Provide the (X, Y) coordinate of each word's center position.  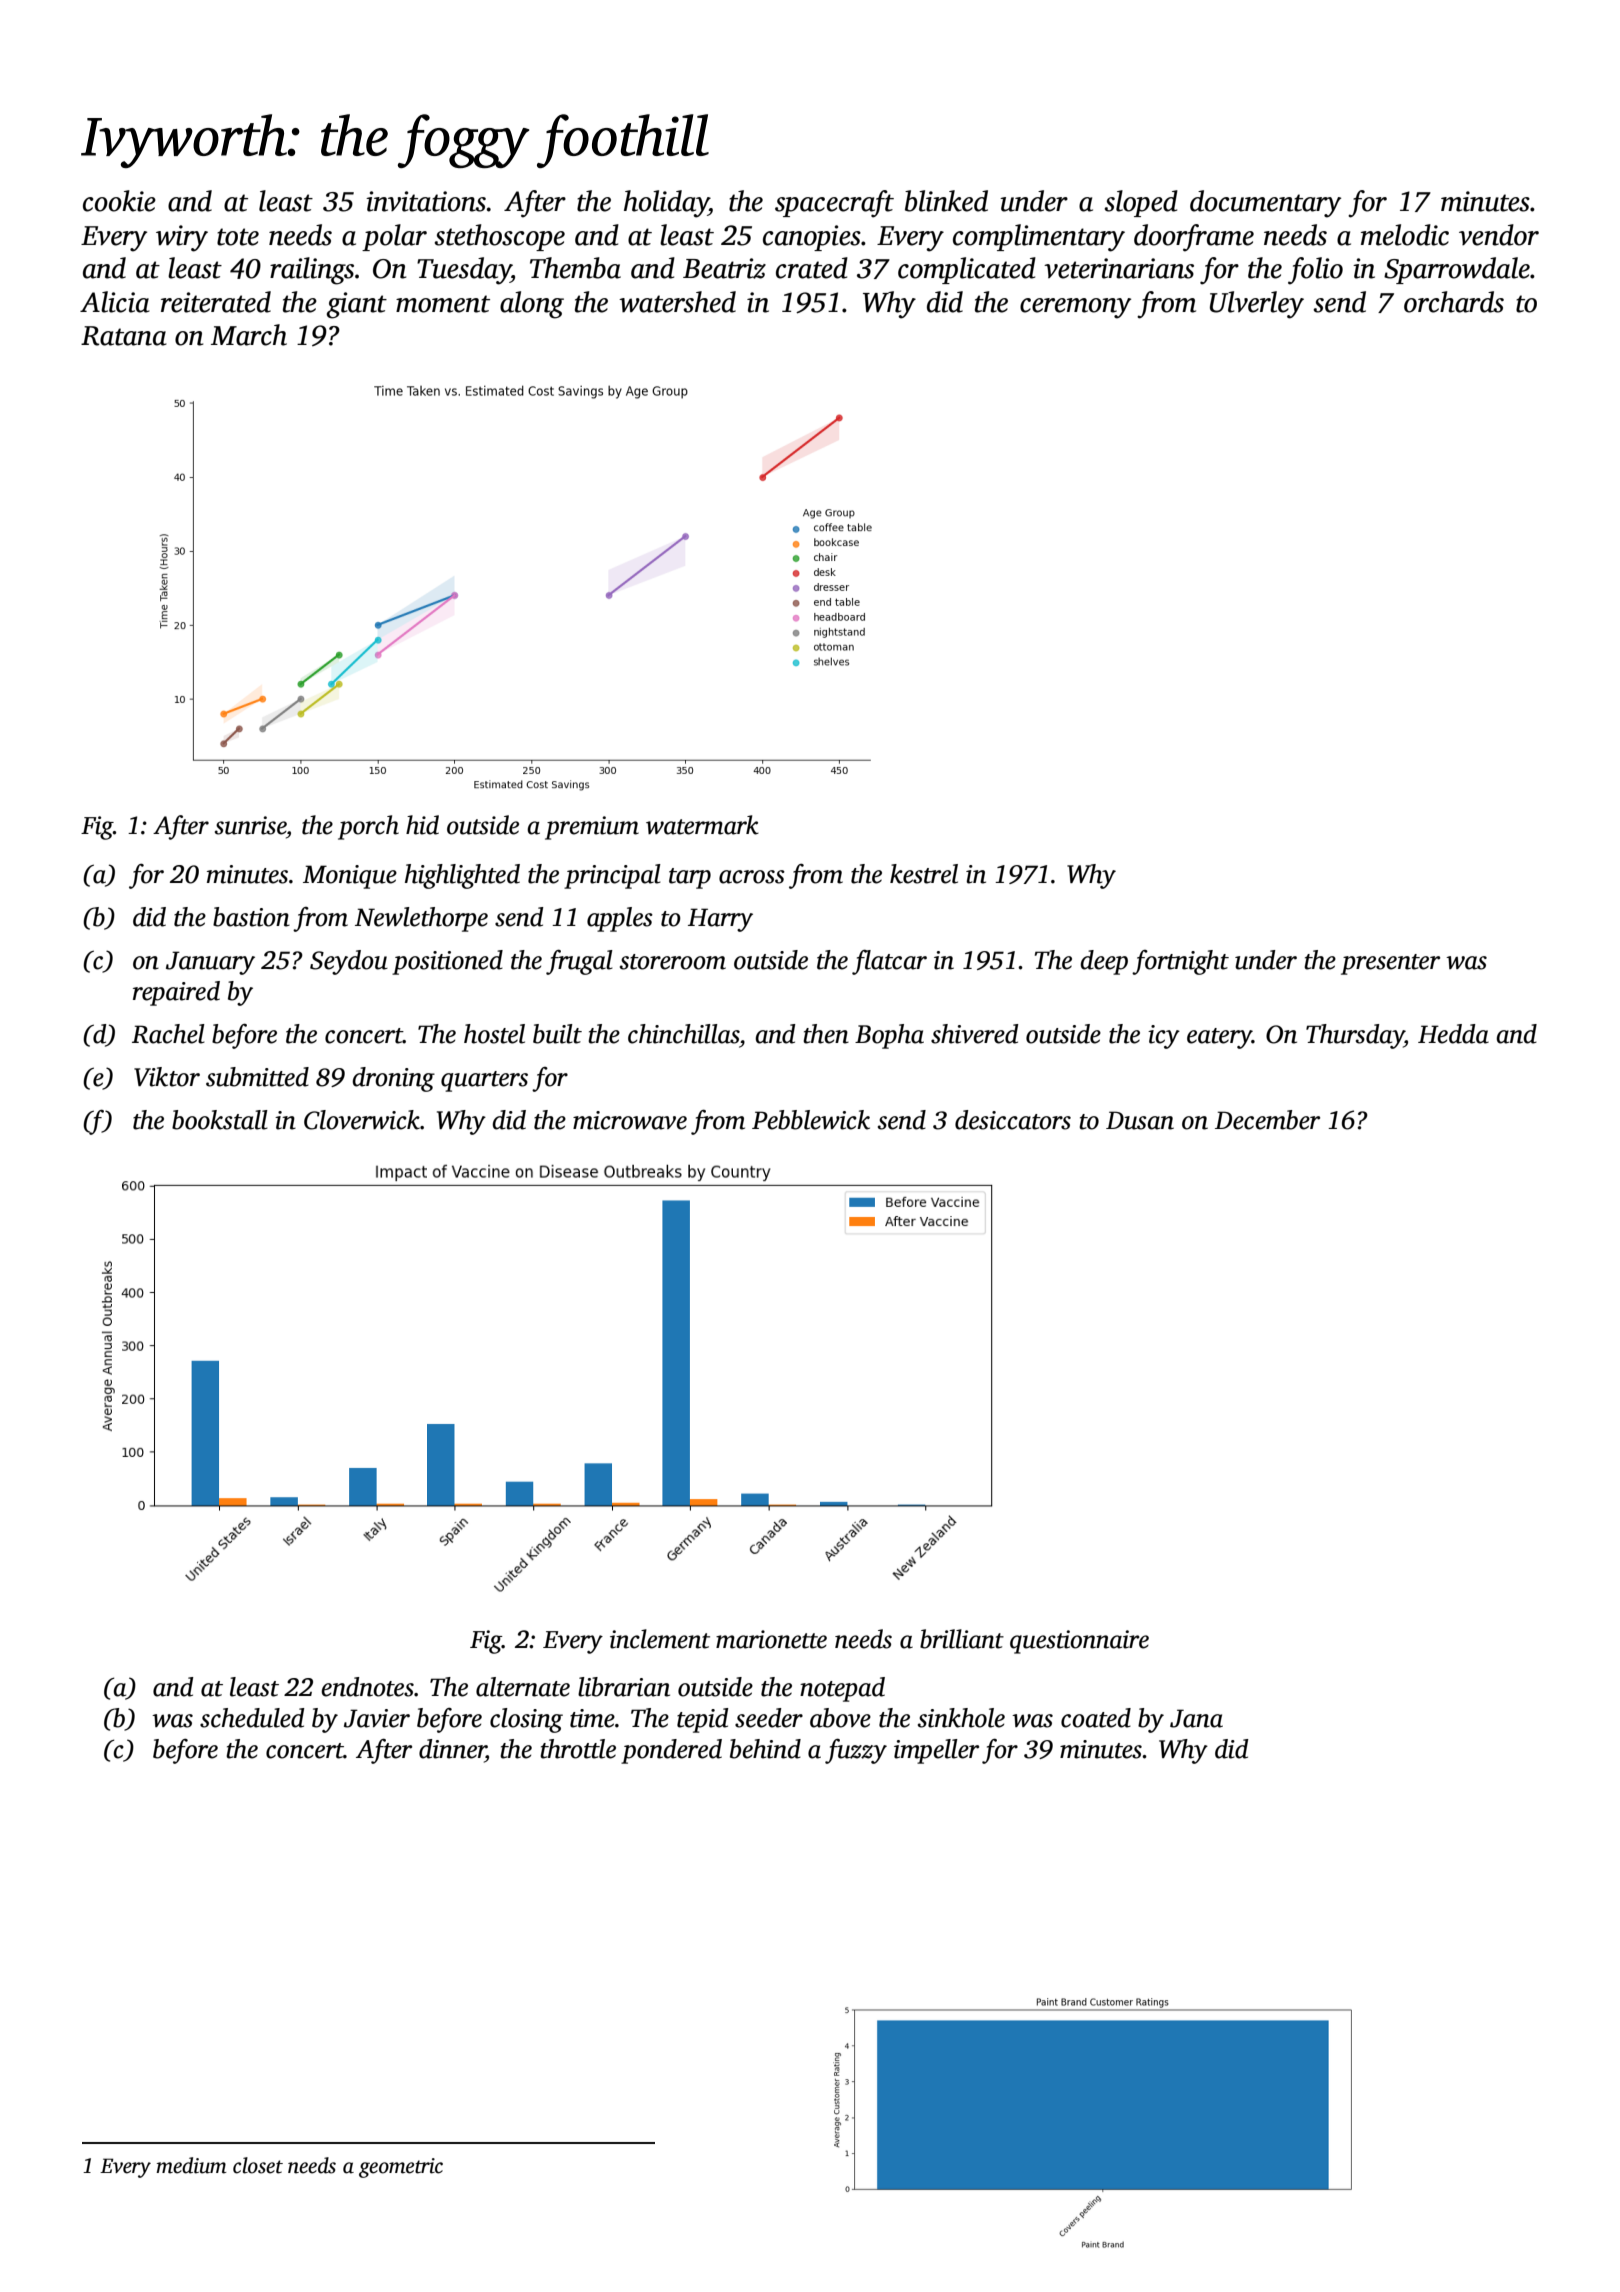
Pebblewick (811, 1120)
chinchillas (683, 1034)
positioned (447, 962)
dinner (452, 1749)
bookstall (220, 1120)
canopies (812, 238)
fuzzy (856, 1751)
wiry (182, 238)
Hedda (1453, 1034)
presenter (1390, 964)
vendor (1499, 235)
